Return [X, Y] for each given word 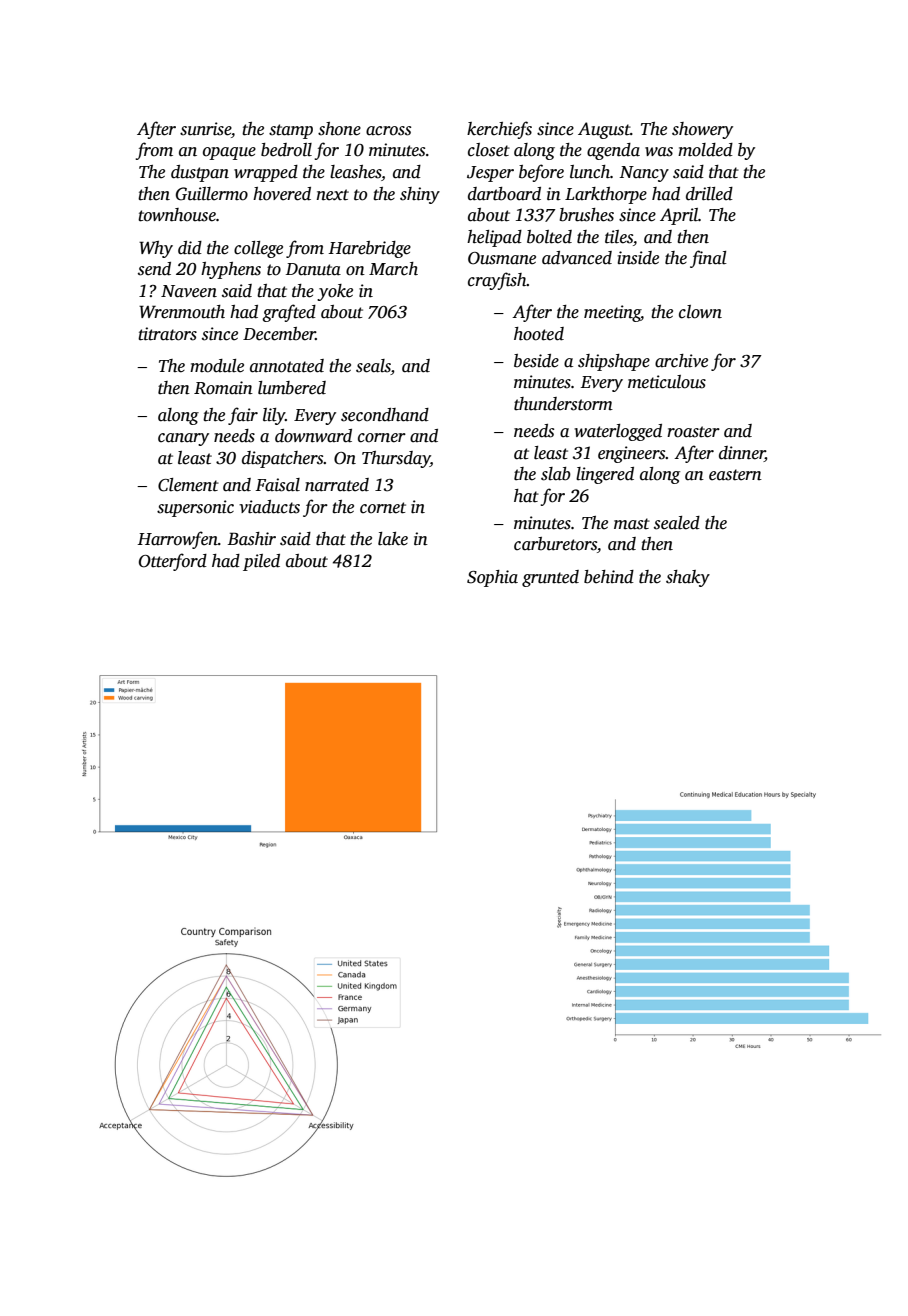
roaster [693, 432]
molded [705, 150]
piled [261, 562]
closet [489, 150]
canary [183, 439]
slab [556, 474]
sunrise [205, 129]
